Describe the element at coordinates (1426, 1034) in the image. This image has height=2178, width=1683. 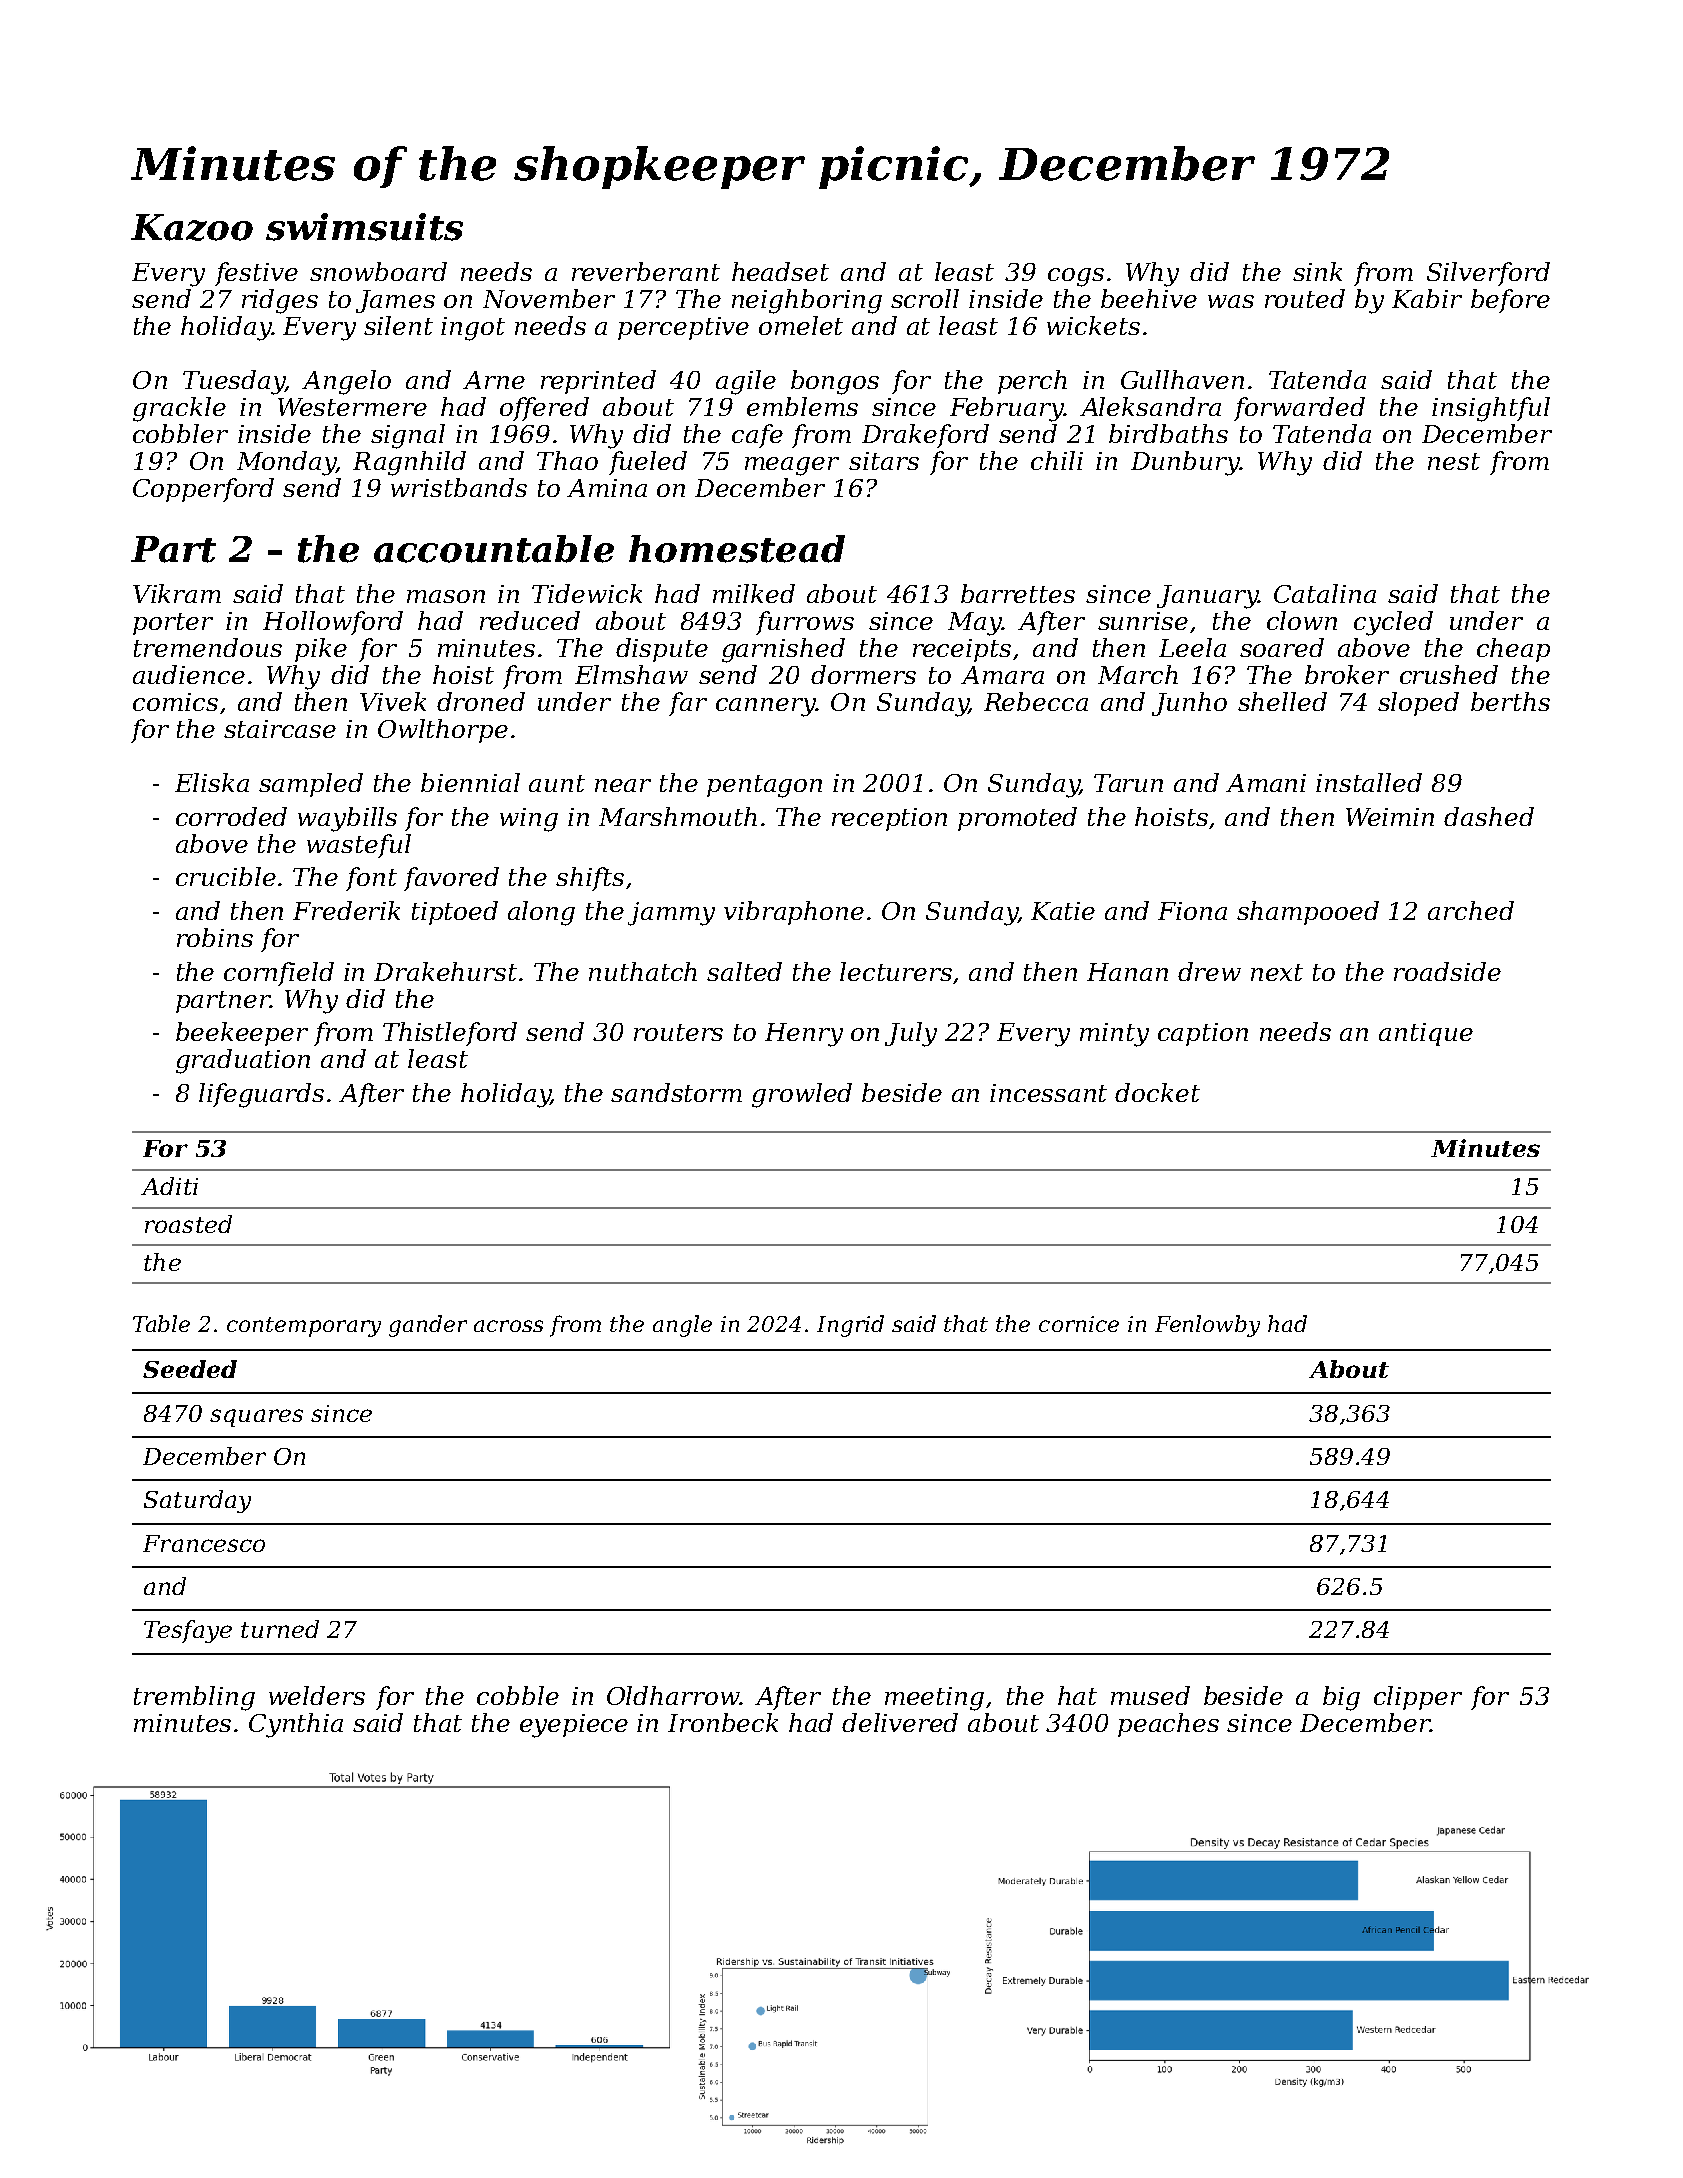
I see `antique` at that location.
